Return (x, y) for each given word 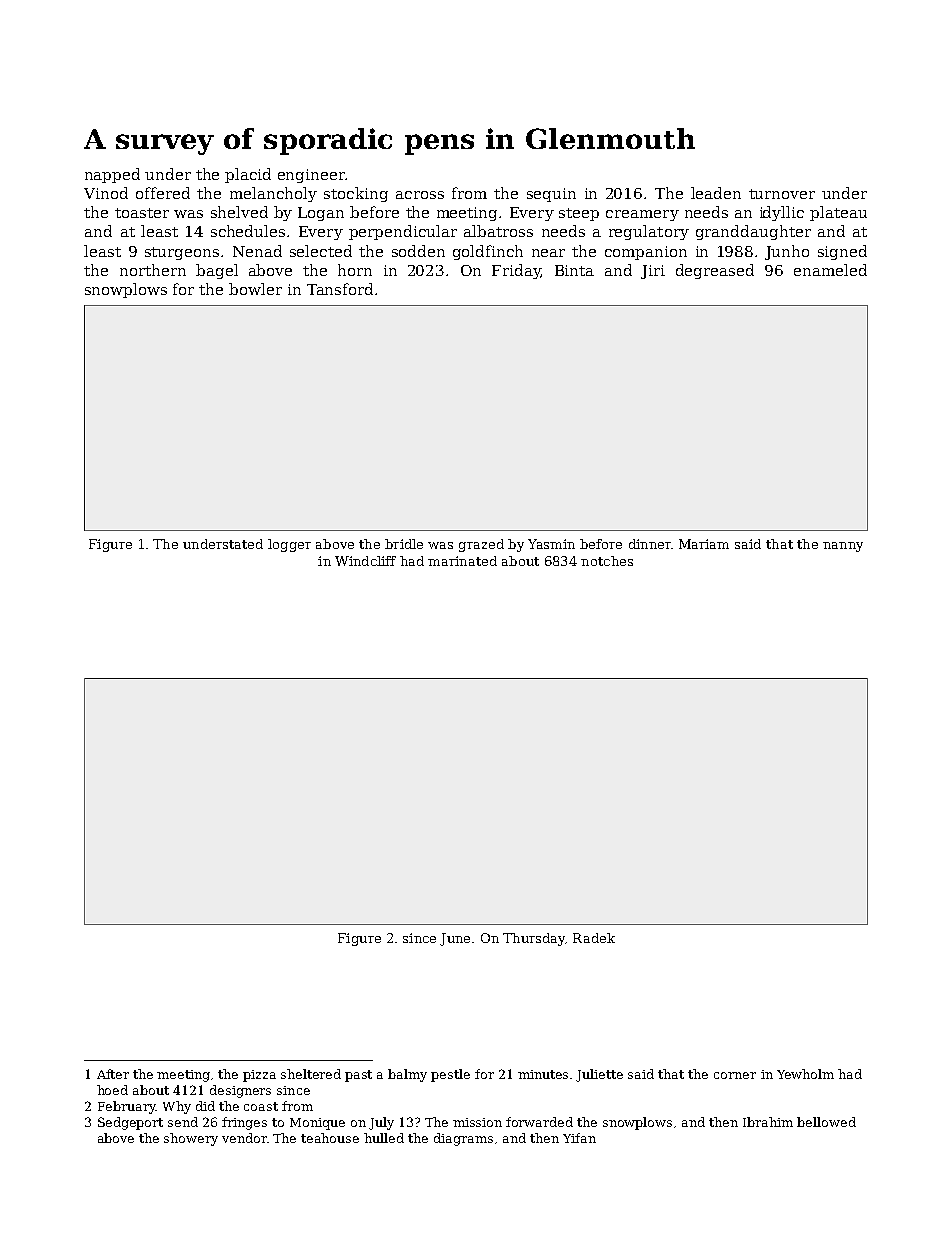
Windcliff (365, 561)
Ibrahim (768, 1122)
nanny (843, 547)
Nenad (257, 251)
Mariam (704, 544)
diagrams (463, 1139)
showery (191, 1139)
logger (289, 545)
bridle (404, 544)
